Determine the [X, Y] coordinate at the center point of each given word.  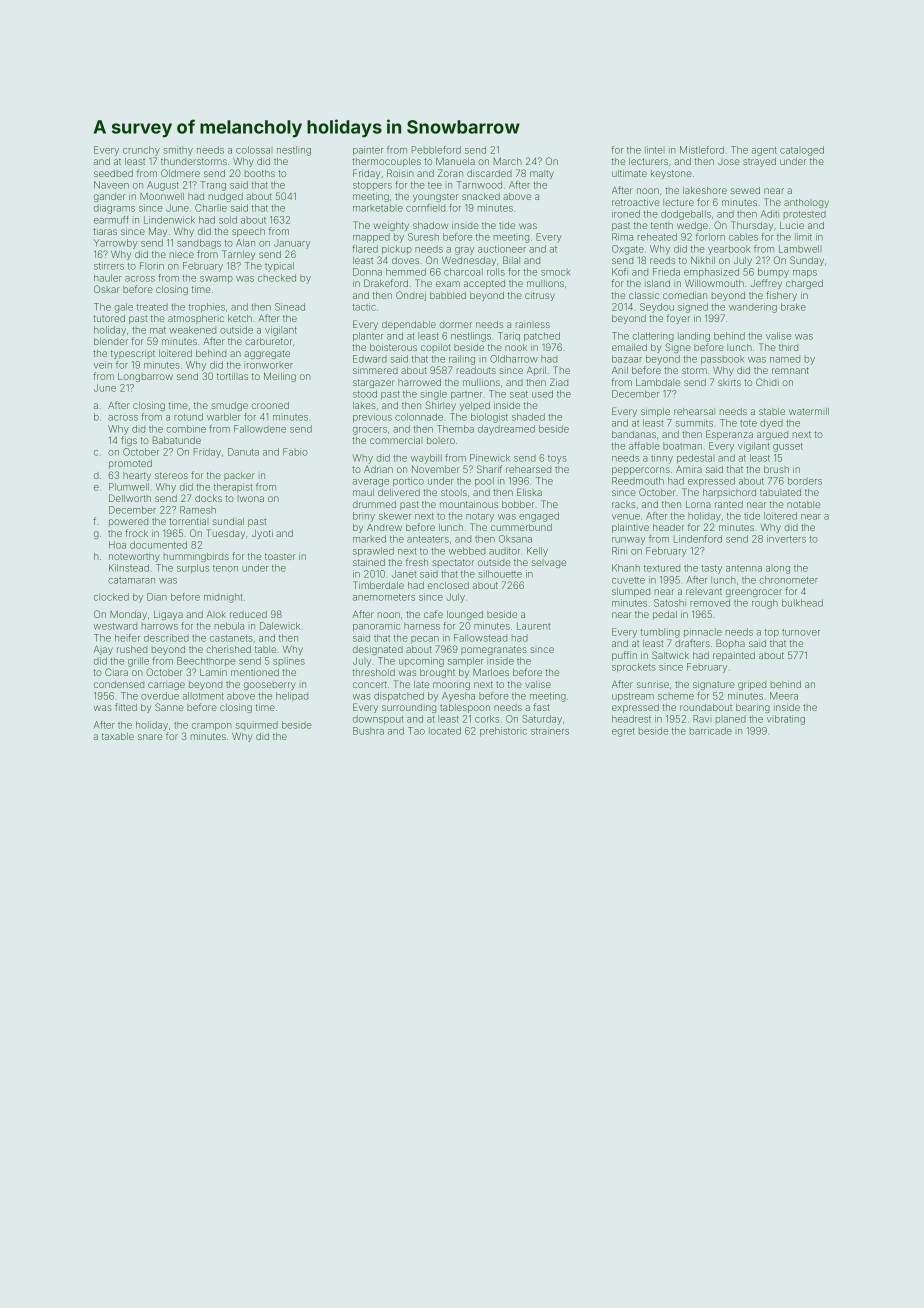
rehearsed [528, 469]
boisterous [393, 347]
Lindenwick [169, 220]
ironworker [268, 365]
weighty [391, 226]
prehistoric [503, 732]
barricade [711, 731]
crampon [212, 727]
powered [128, 522]
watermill [809, 411]
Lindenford [698, 539]
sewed [745, 190]
